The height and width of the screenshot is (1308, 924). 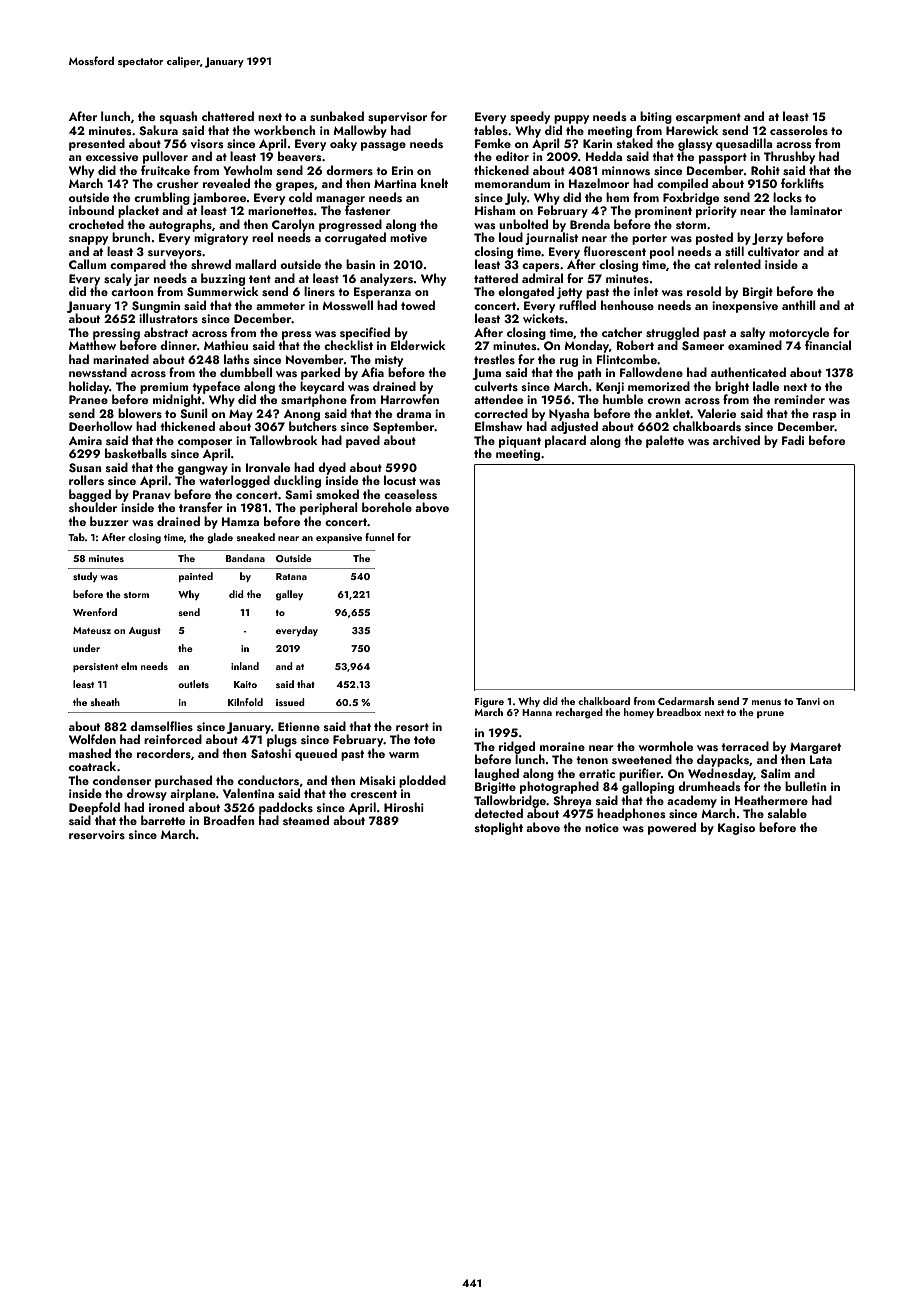 What do you see at coordinates (402, 170) in the screenshot?
I see `Erin` at bounding box center [402, 170].
